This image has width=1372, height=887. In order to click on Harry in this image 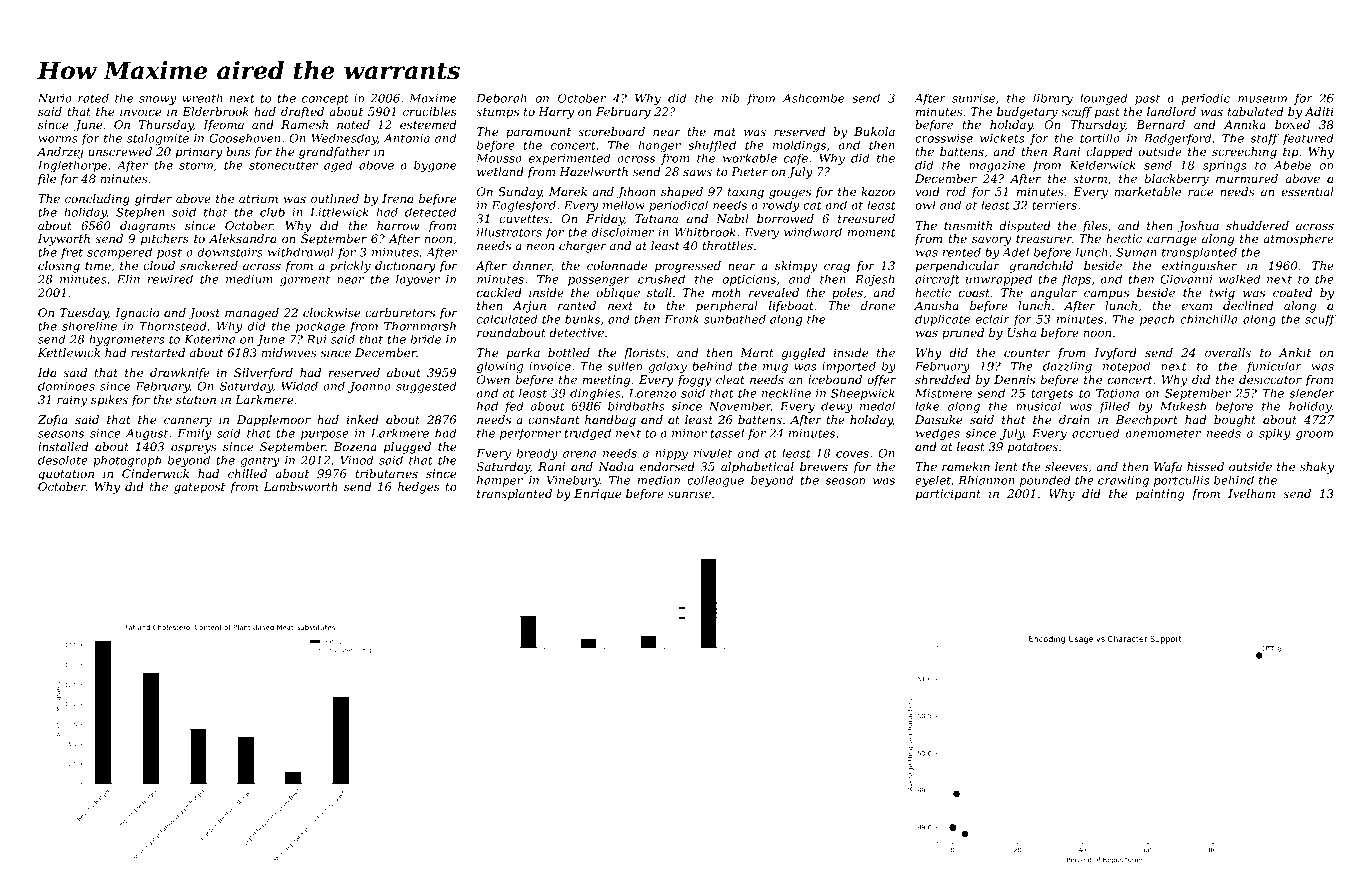, I will do `click(556, 113)`.
